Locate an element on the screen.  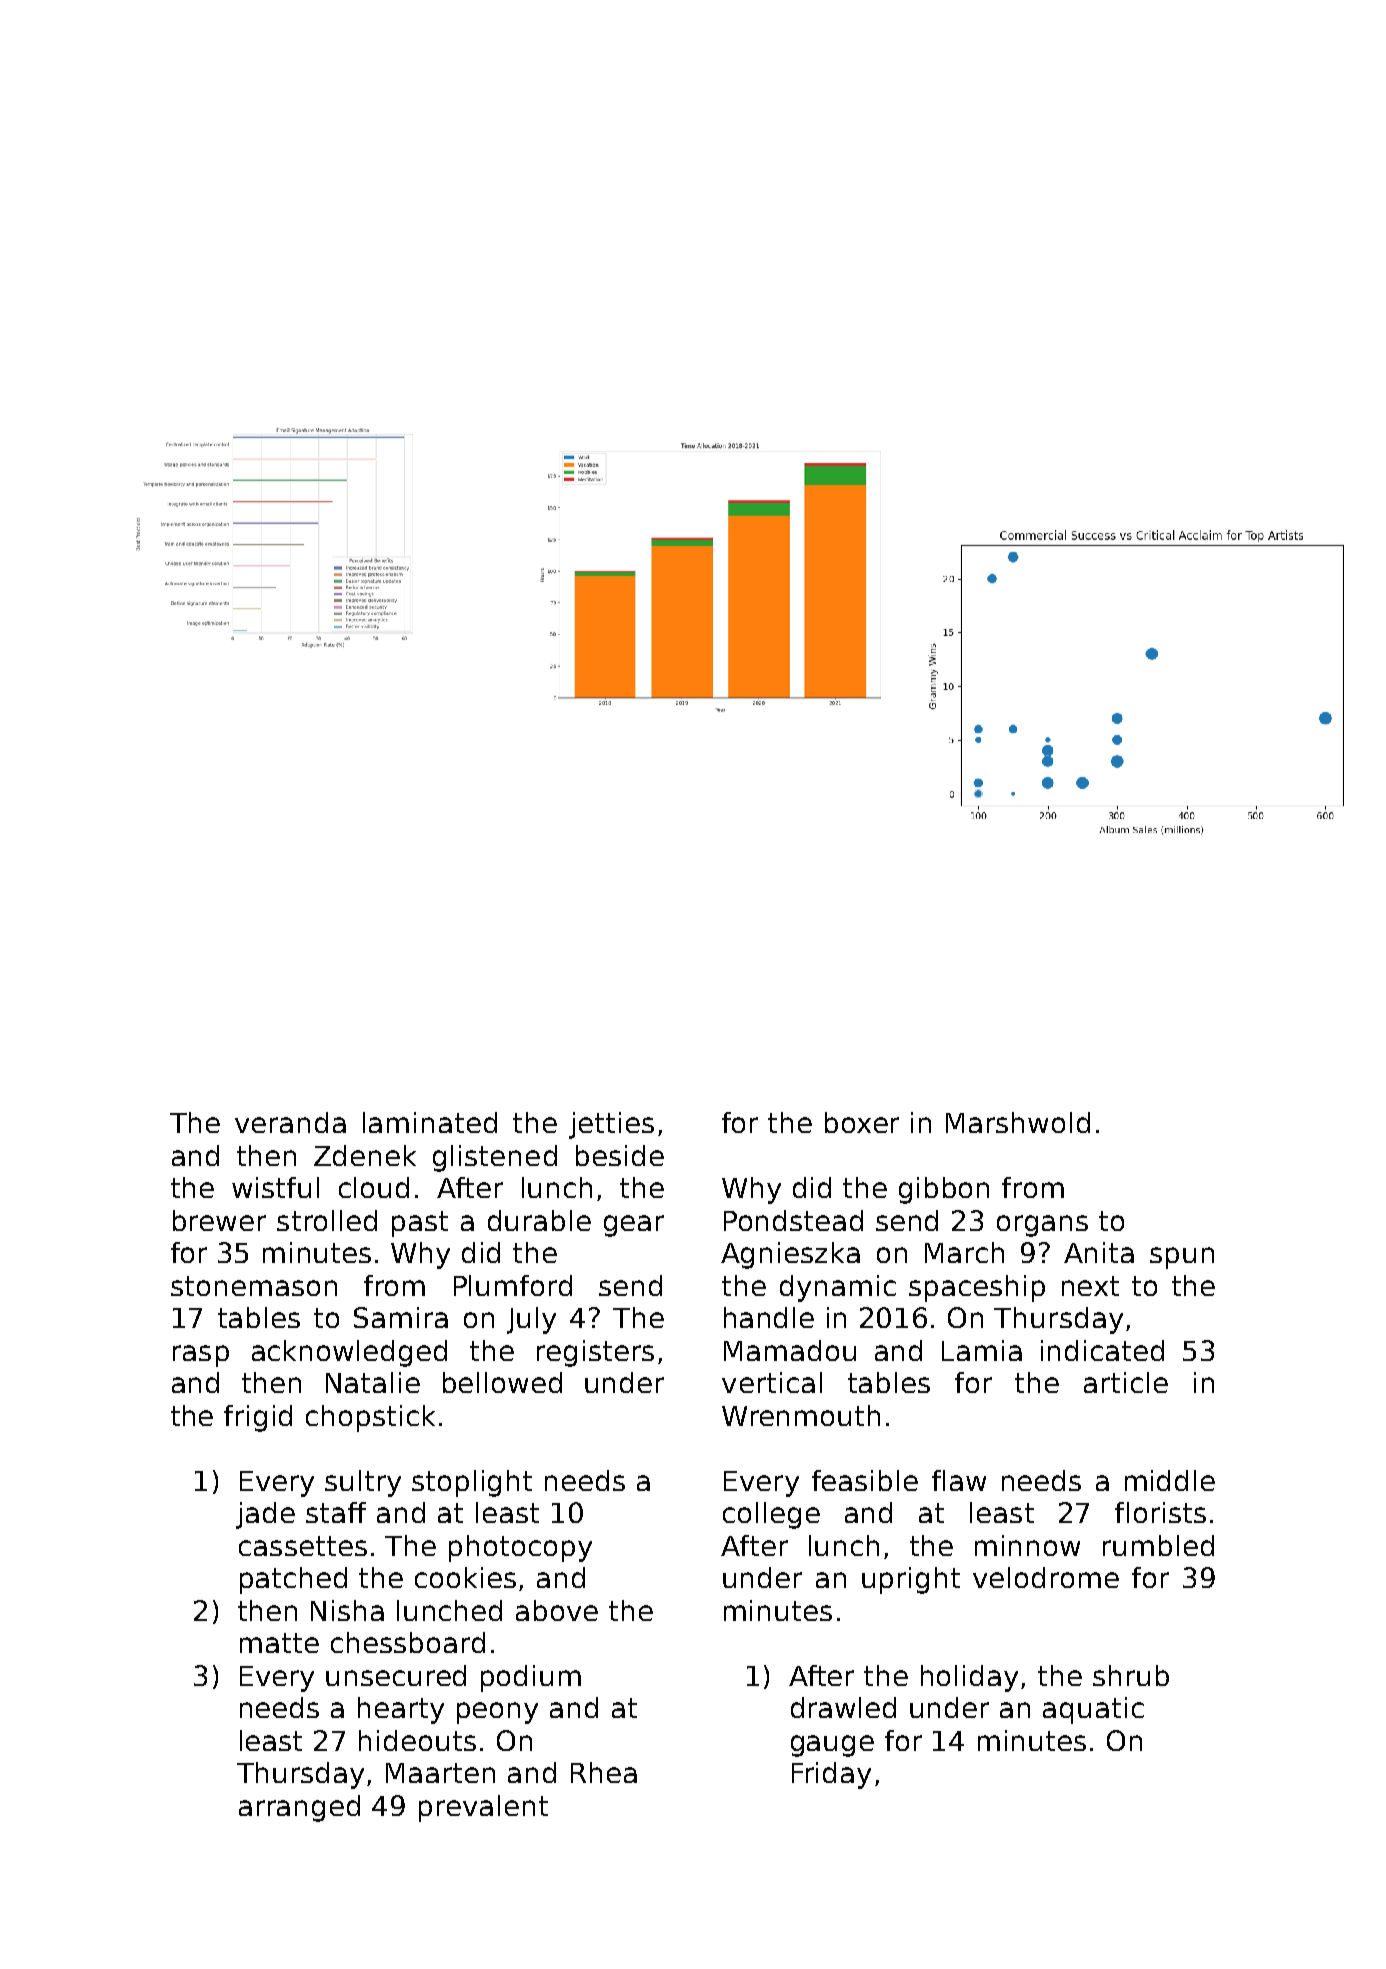
florists is located at coordinates (1160, 1512).
